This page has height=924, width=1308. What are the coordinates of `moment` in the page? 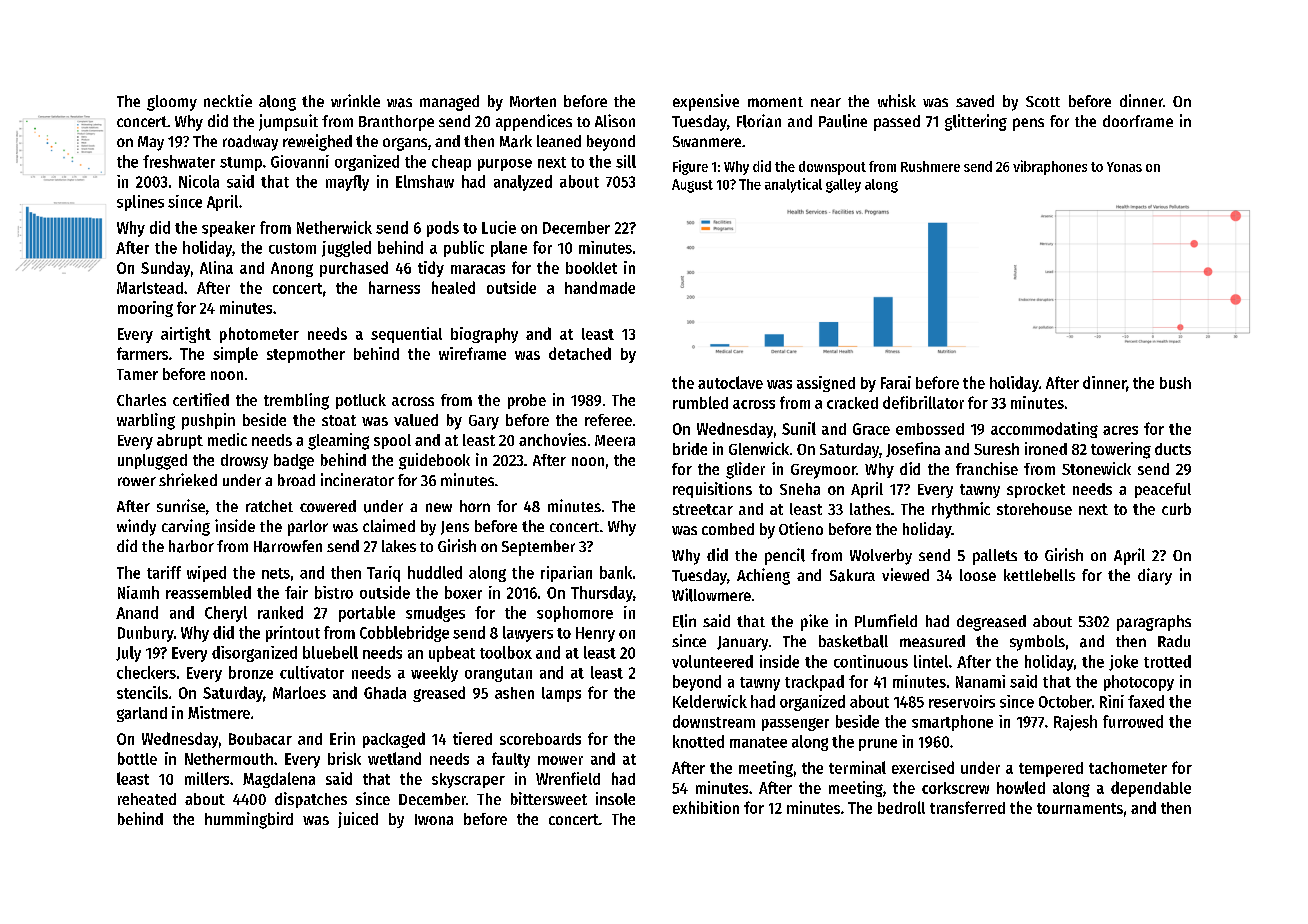 It's located at (775, 102).
